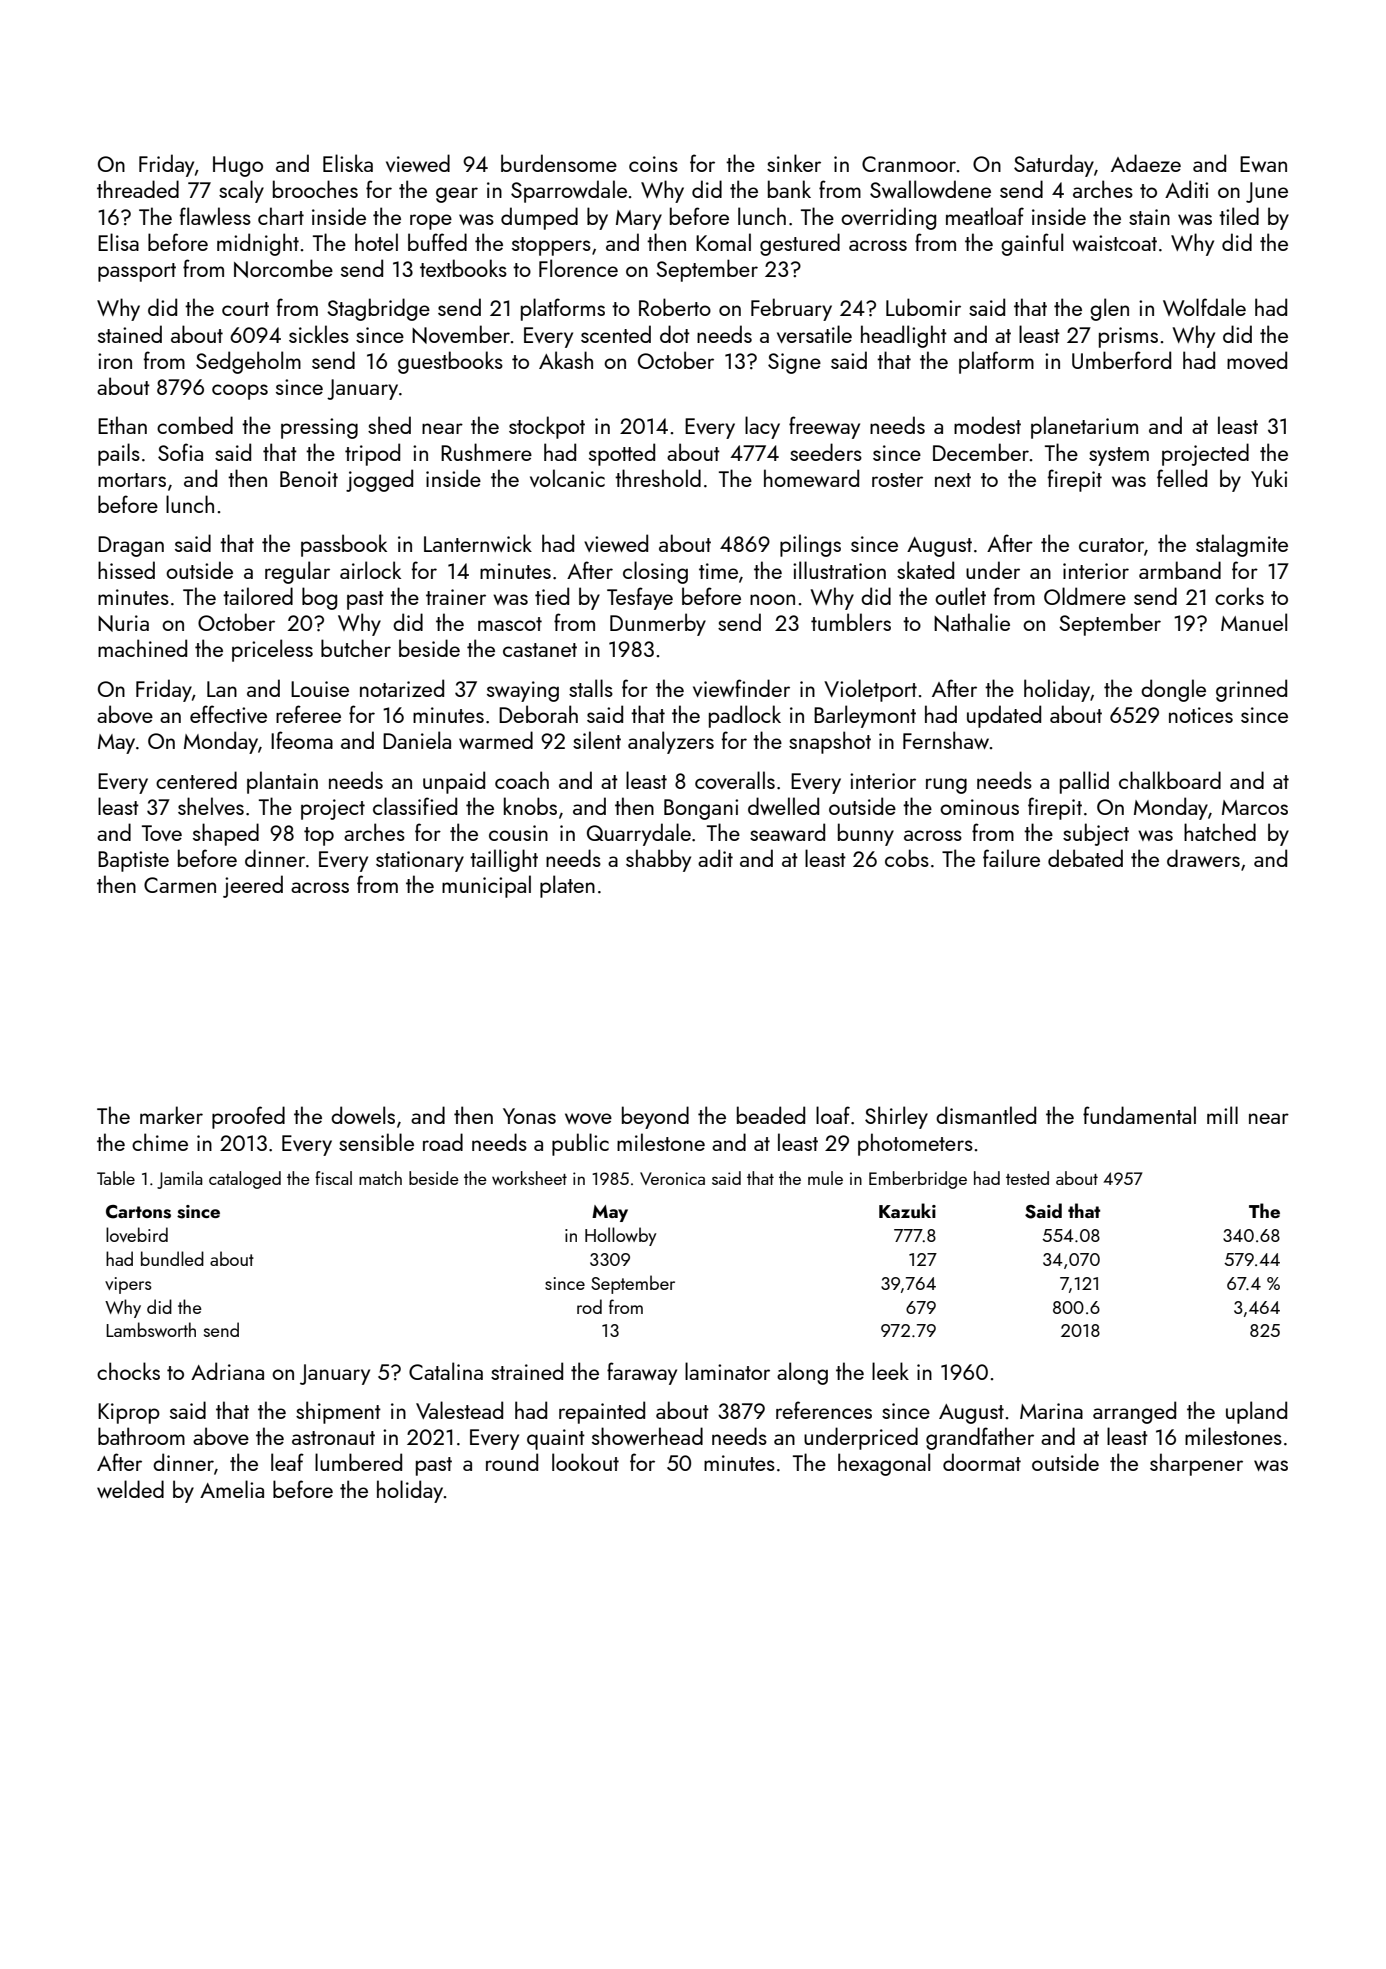 The width and height of the screenshot is (1386, 1969). I want to click on mill, so click(1222, 1115).
